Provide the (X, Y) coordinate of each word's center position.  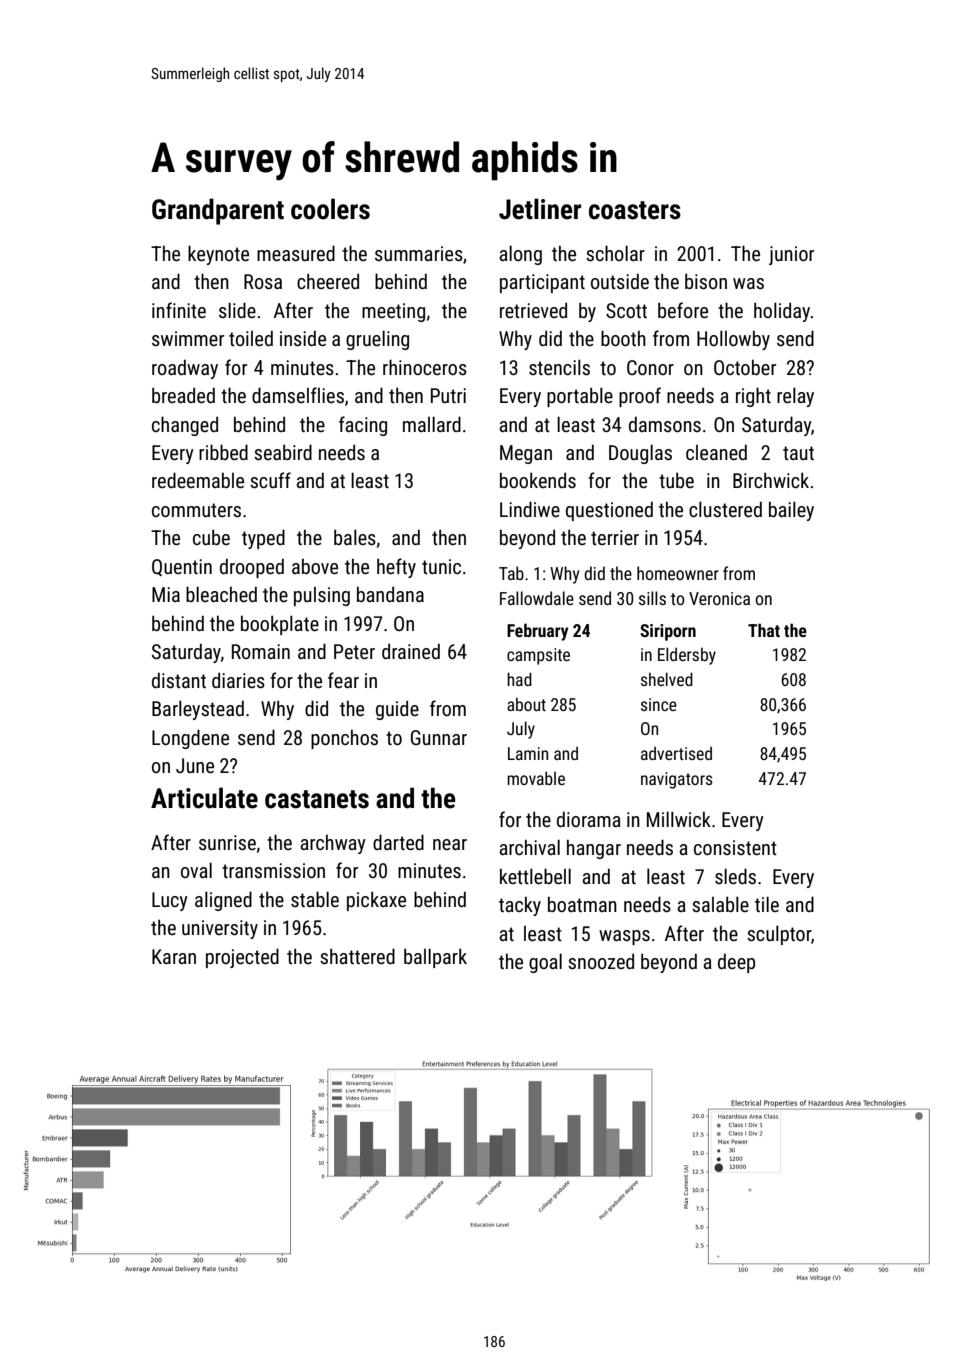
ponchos (344, 739)
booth (623, 338)
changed (185, 426)
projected (242, 958)
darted (398, 842)
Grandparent (218, 211)
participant (542, 283)
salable (720, 904)
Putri (448, 395)
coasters (635, 210)
